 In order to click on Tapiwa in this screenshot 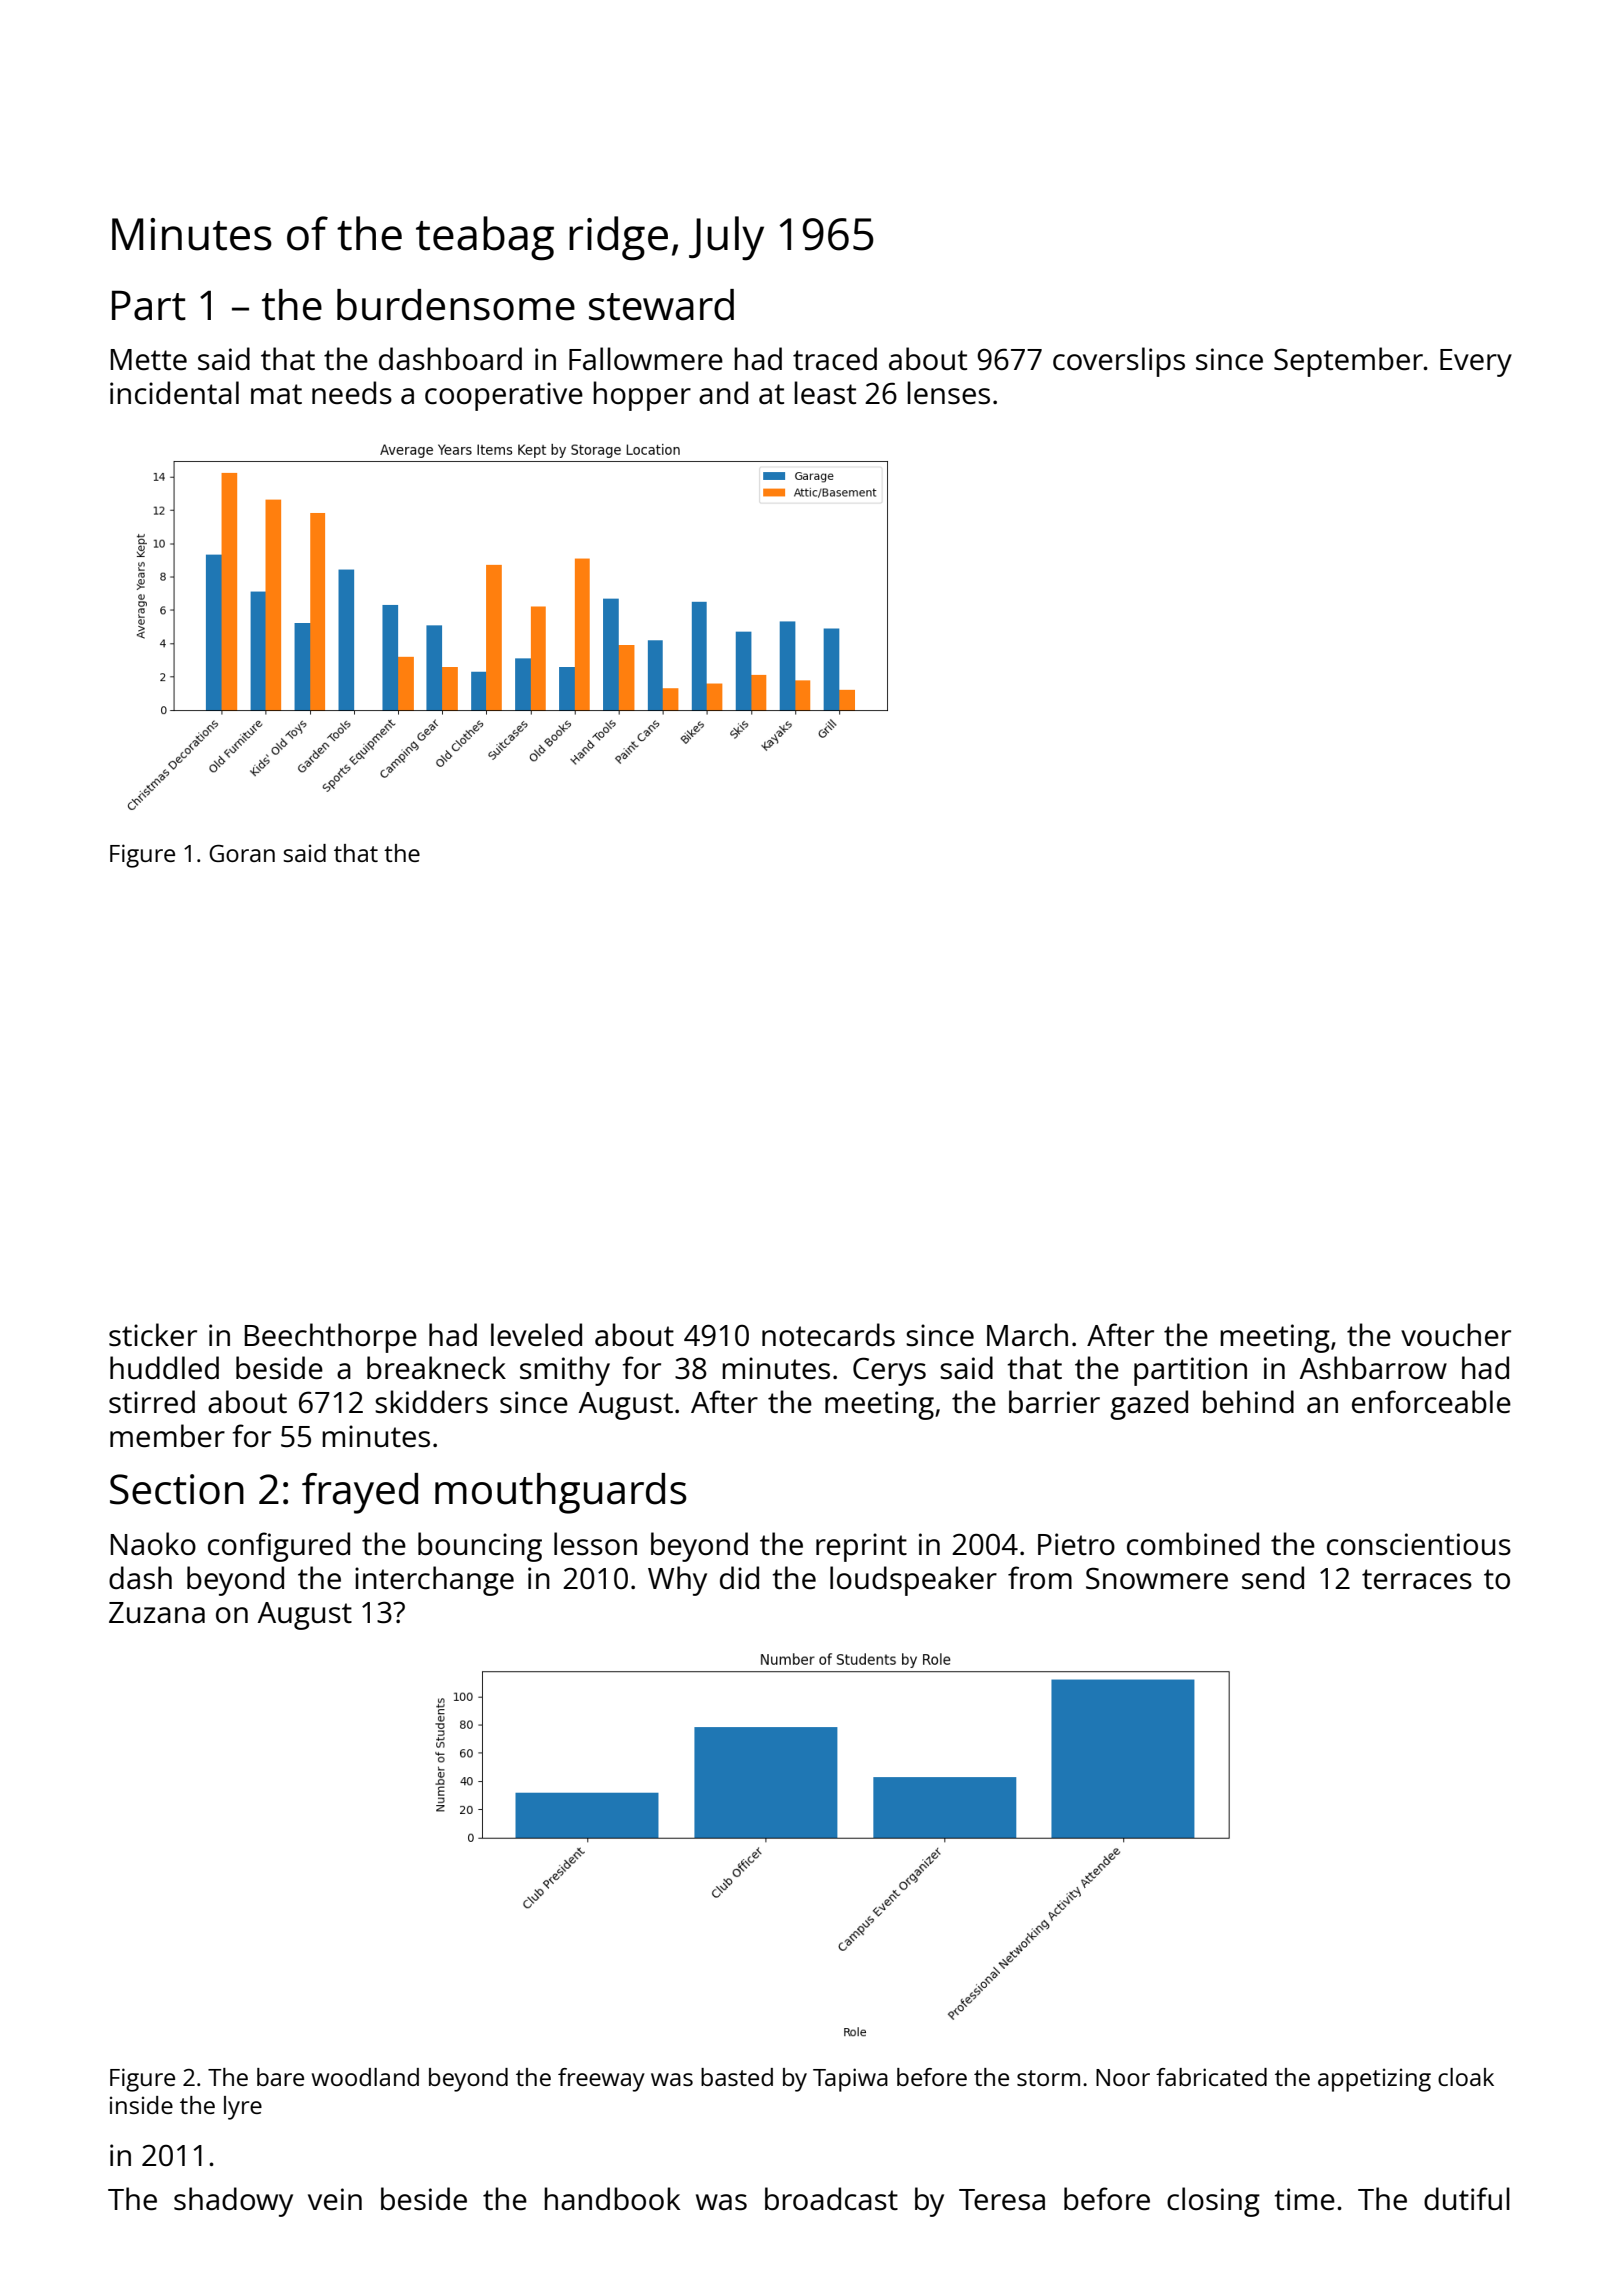, I will do `click(850, 2080)`.
